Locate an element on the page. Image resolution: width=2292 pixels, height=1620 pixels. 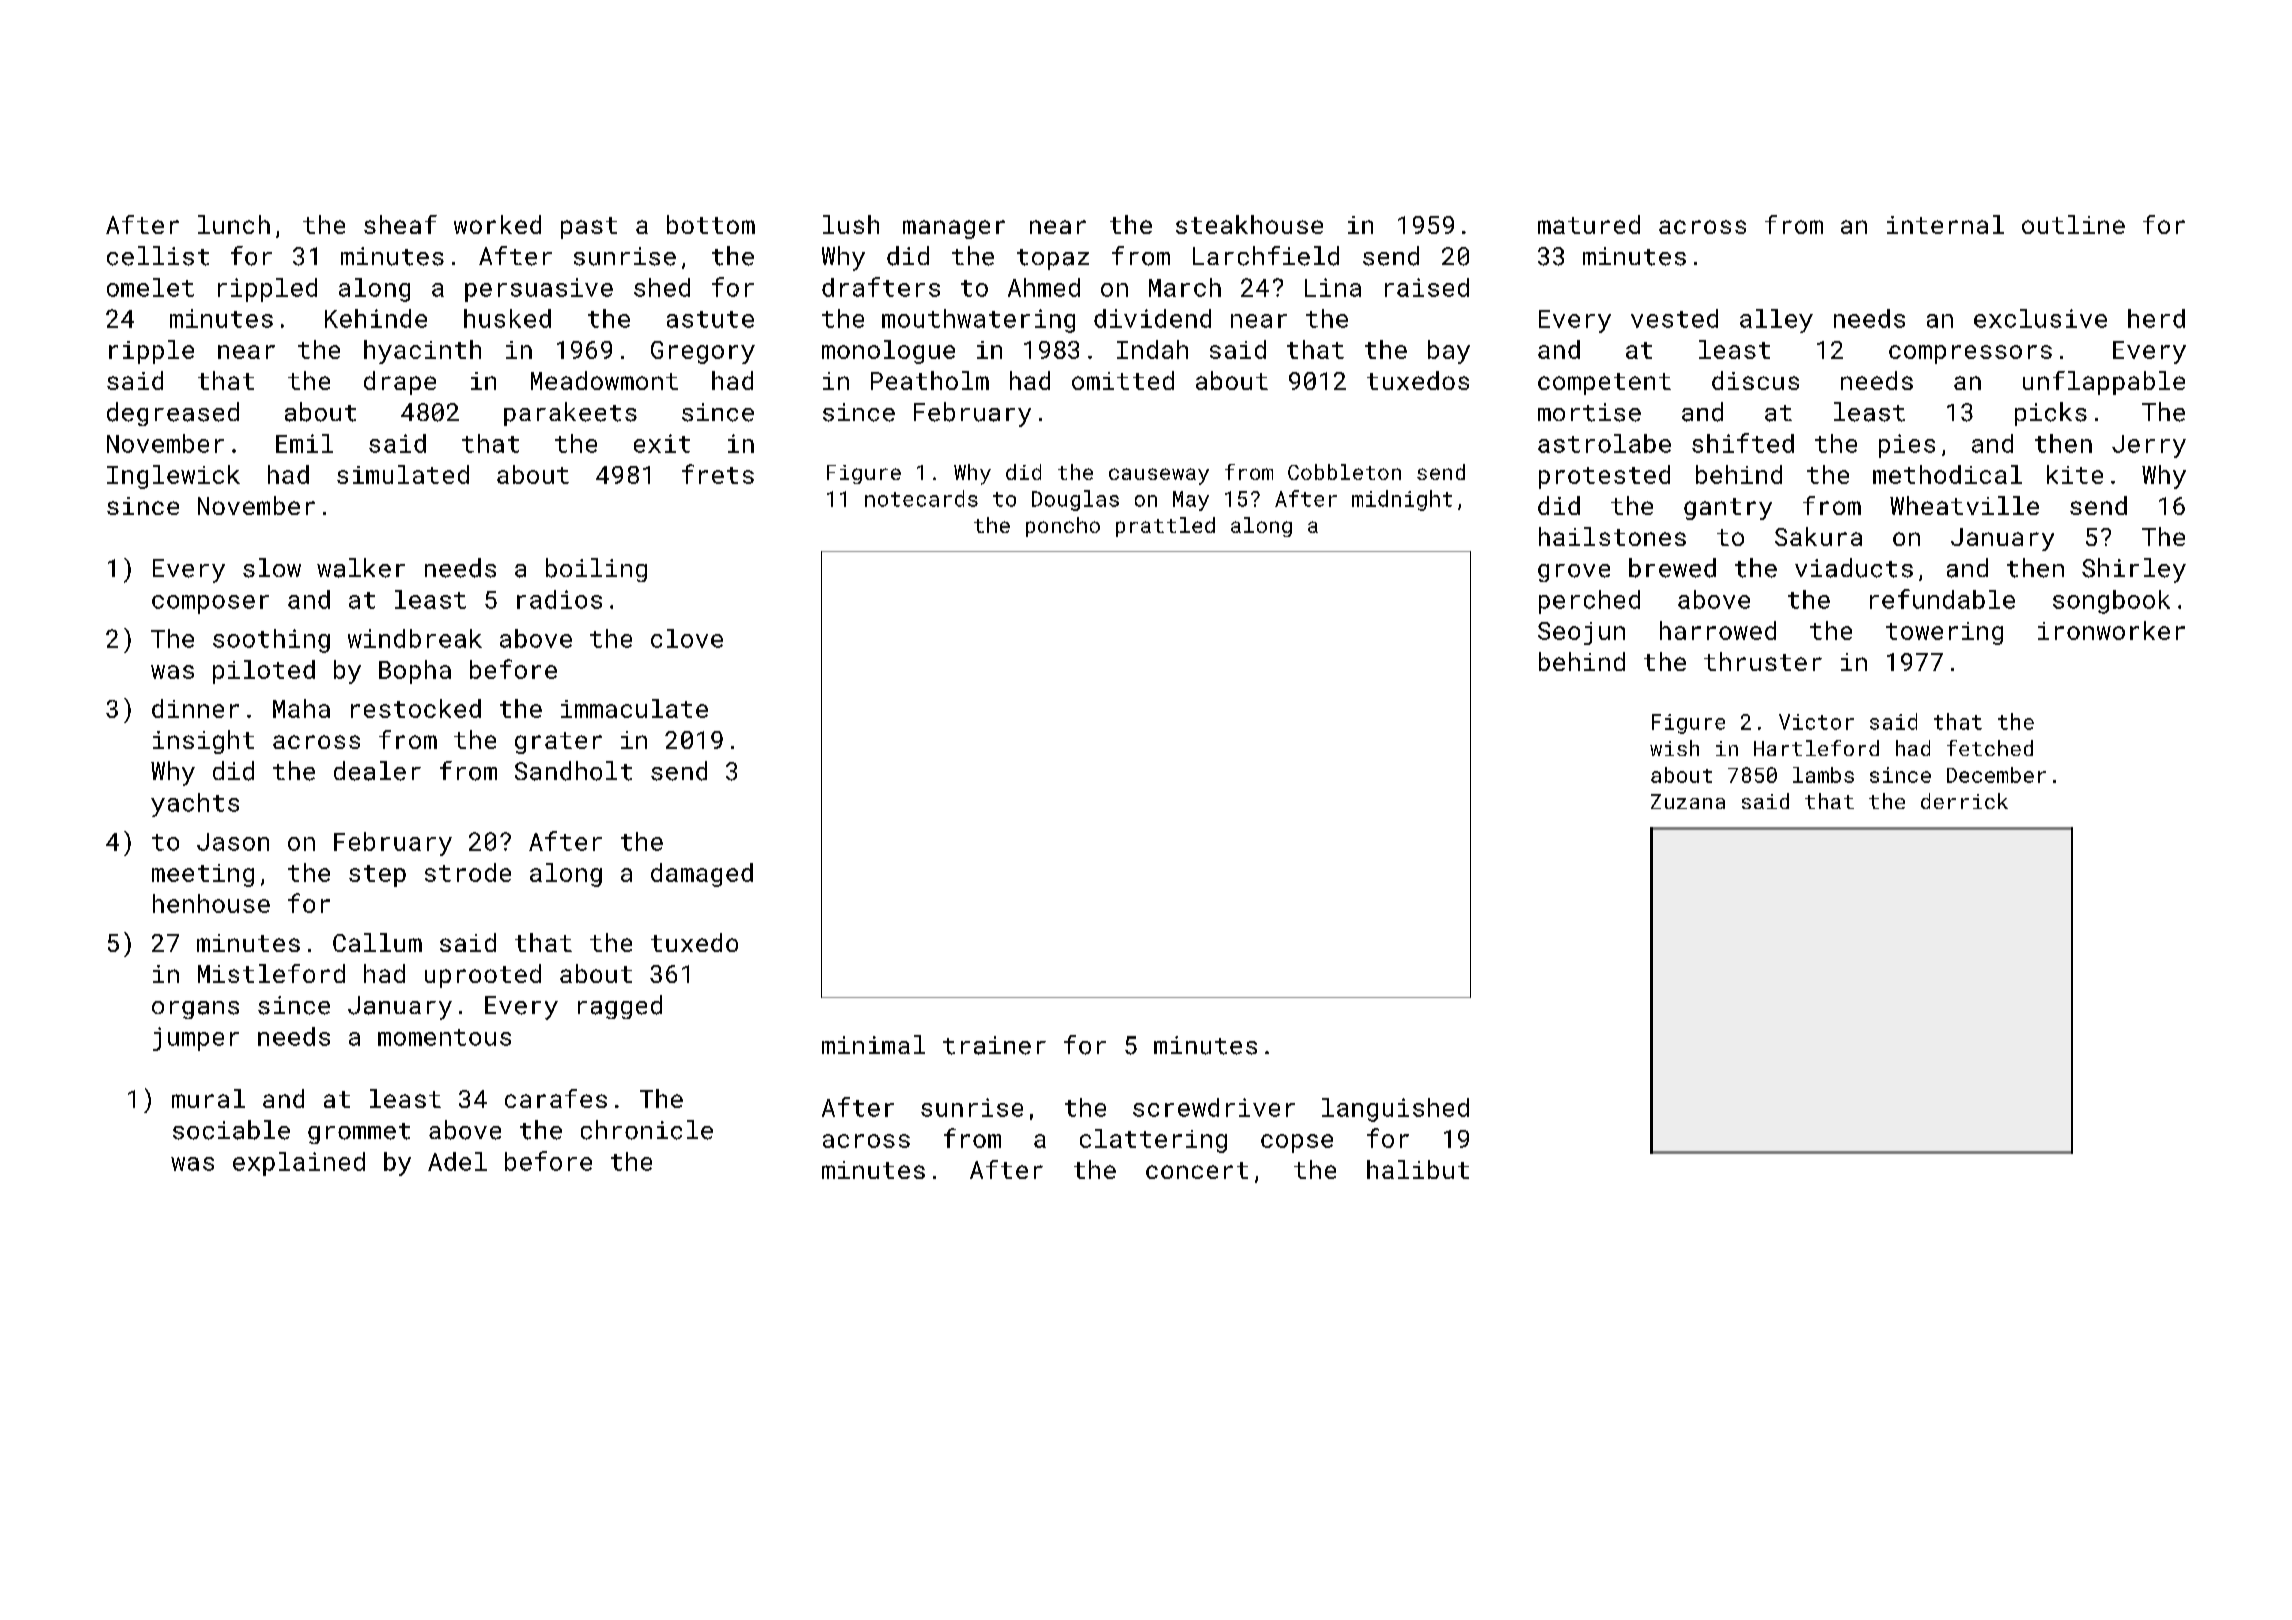
radios is located at coordinates (559, 599).
